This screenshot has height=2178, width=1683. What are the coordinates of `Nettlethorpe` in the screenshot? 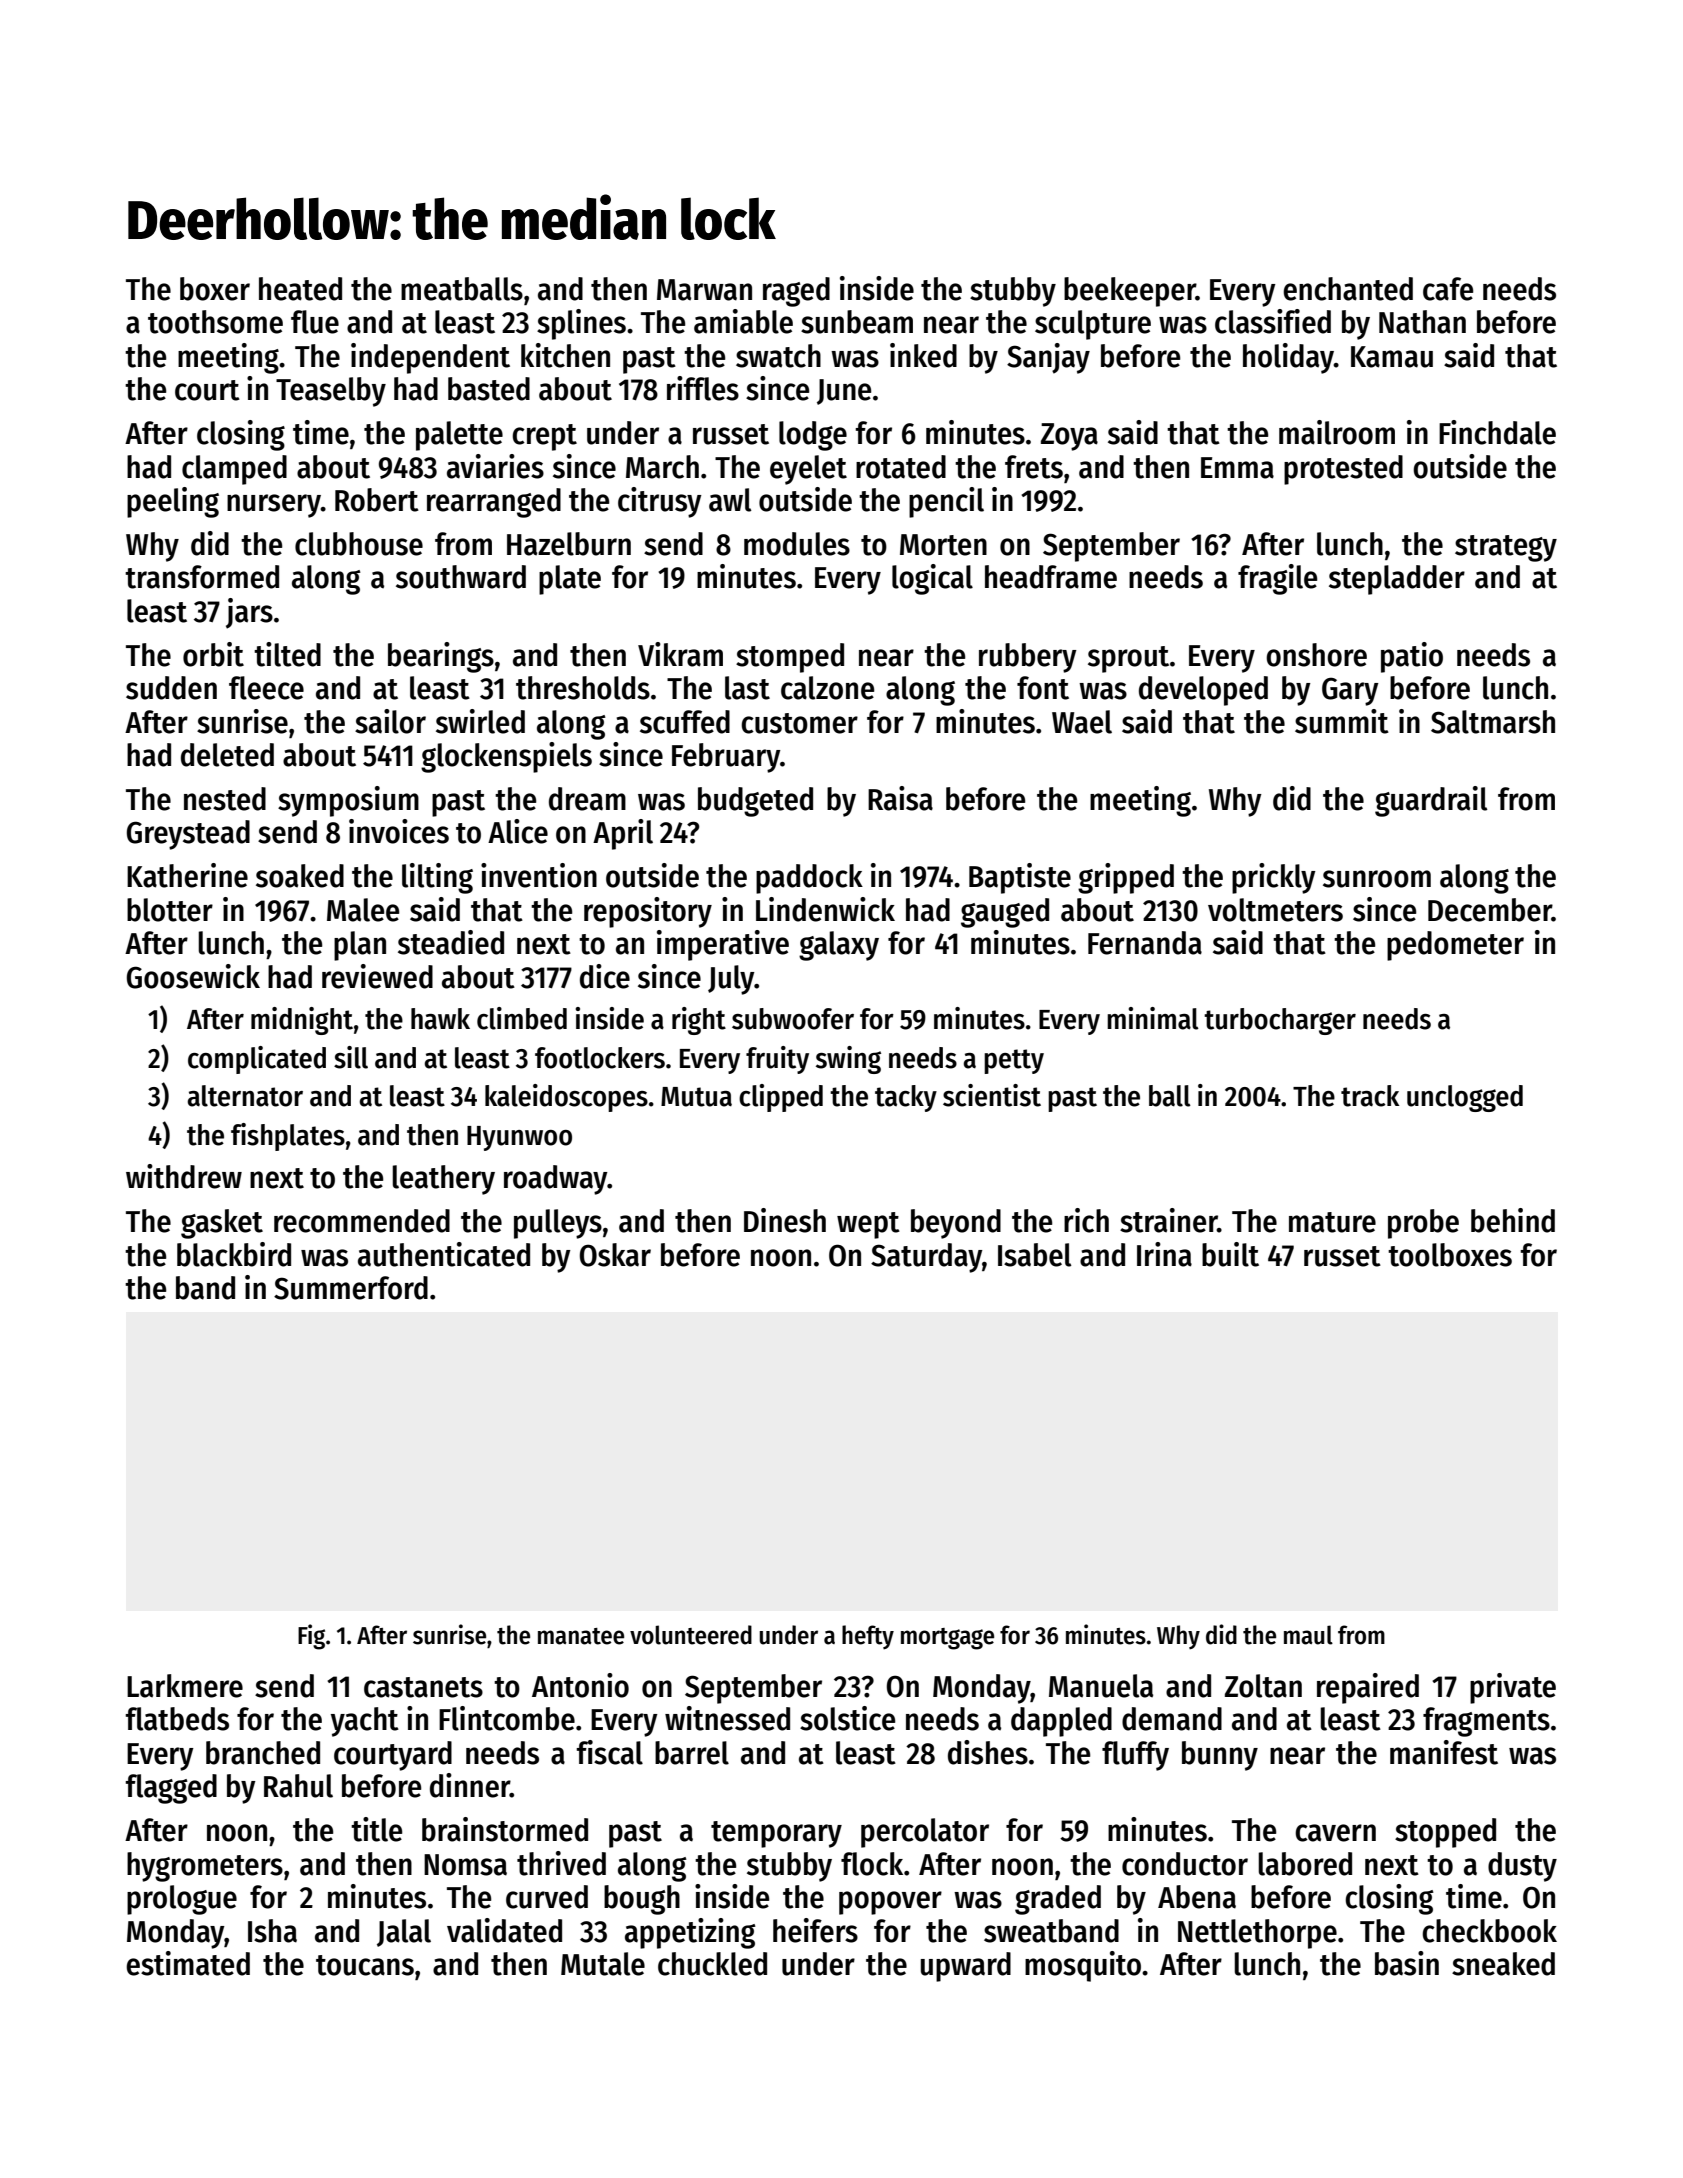 It's located at (1257, 1934).
